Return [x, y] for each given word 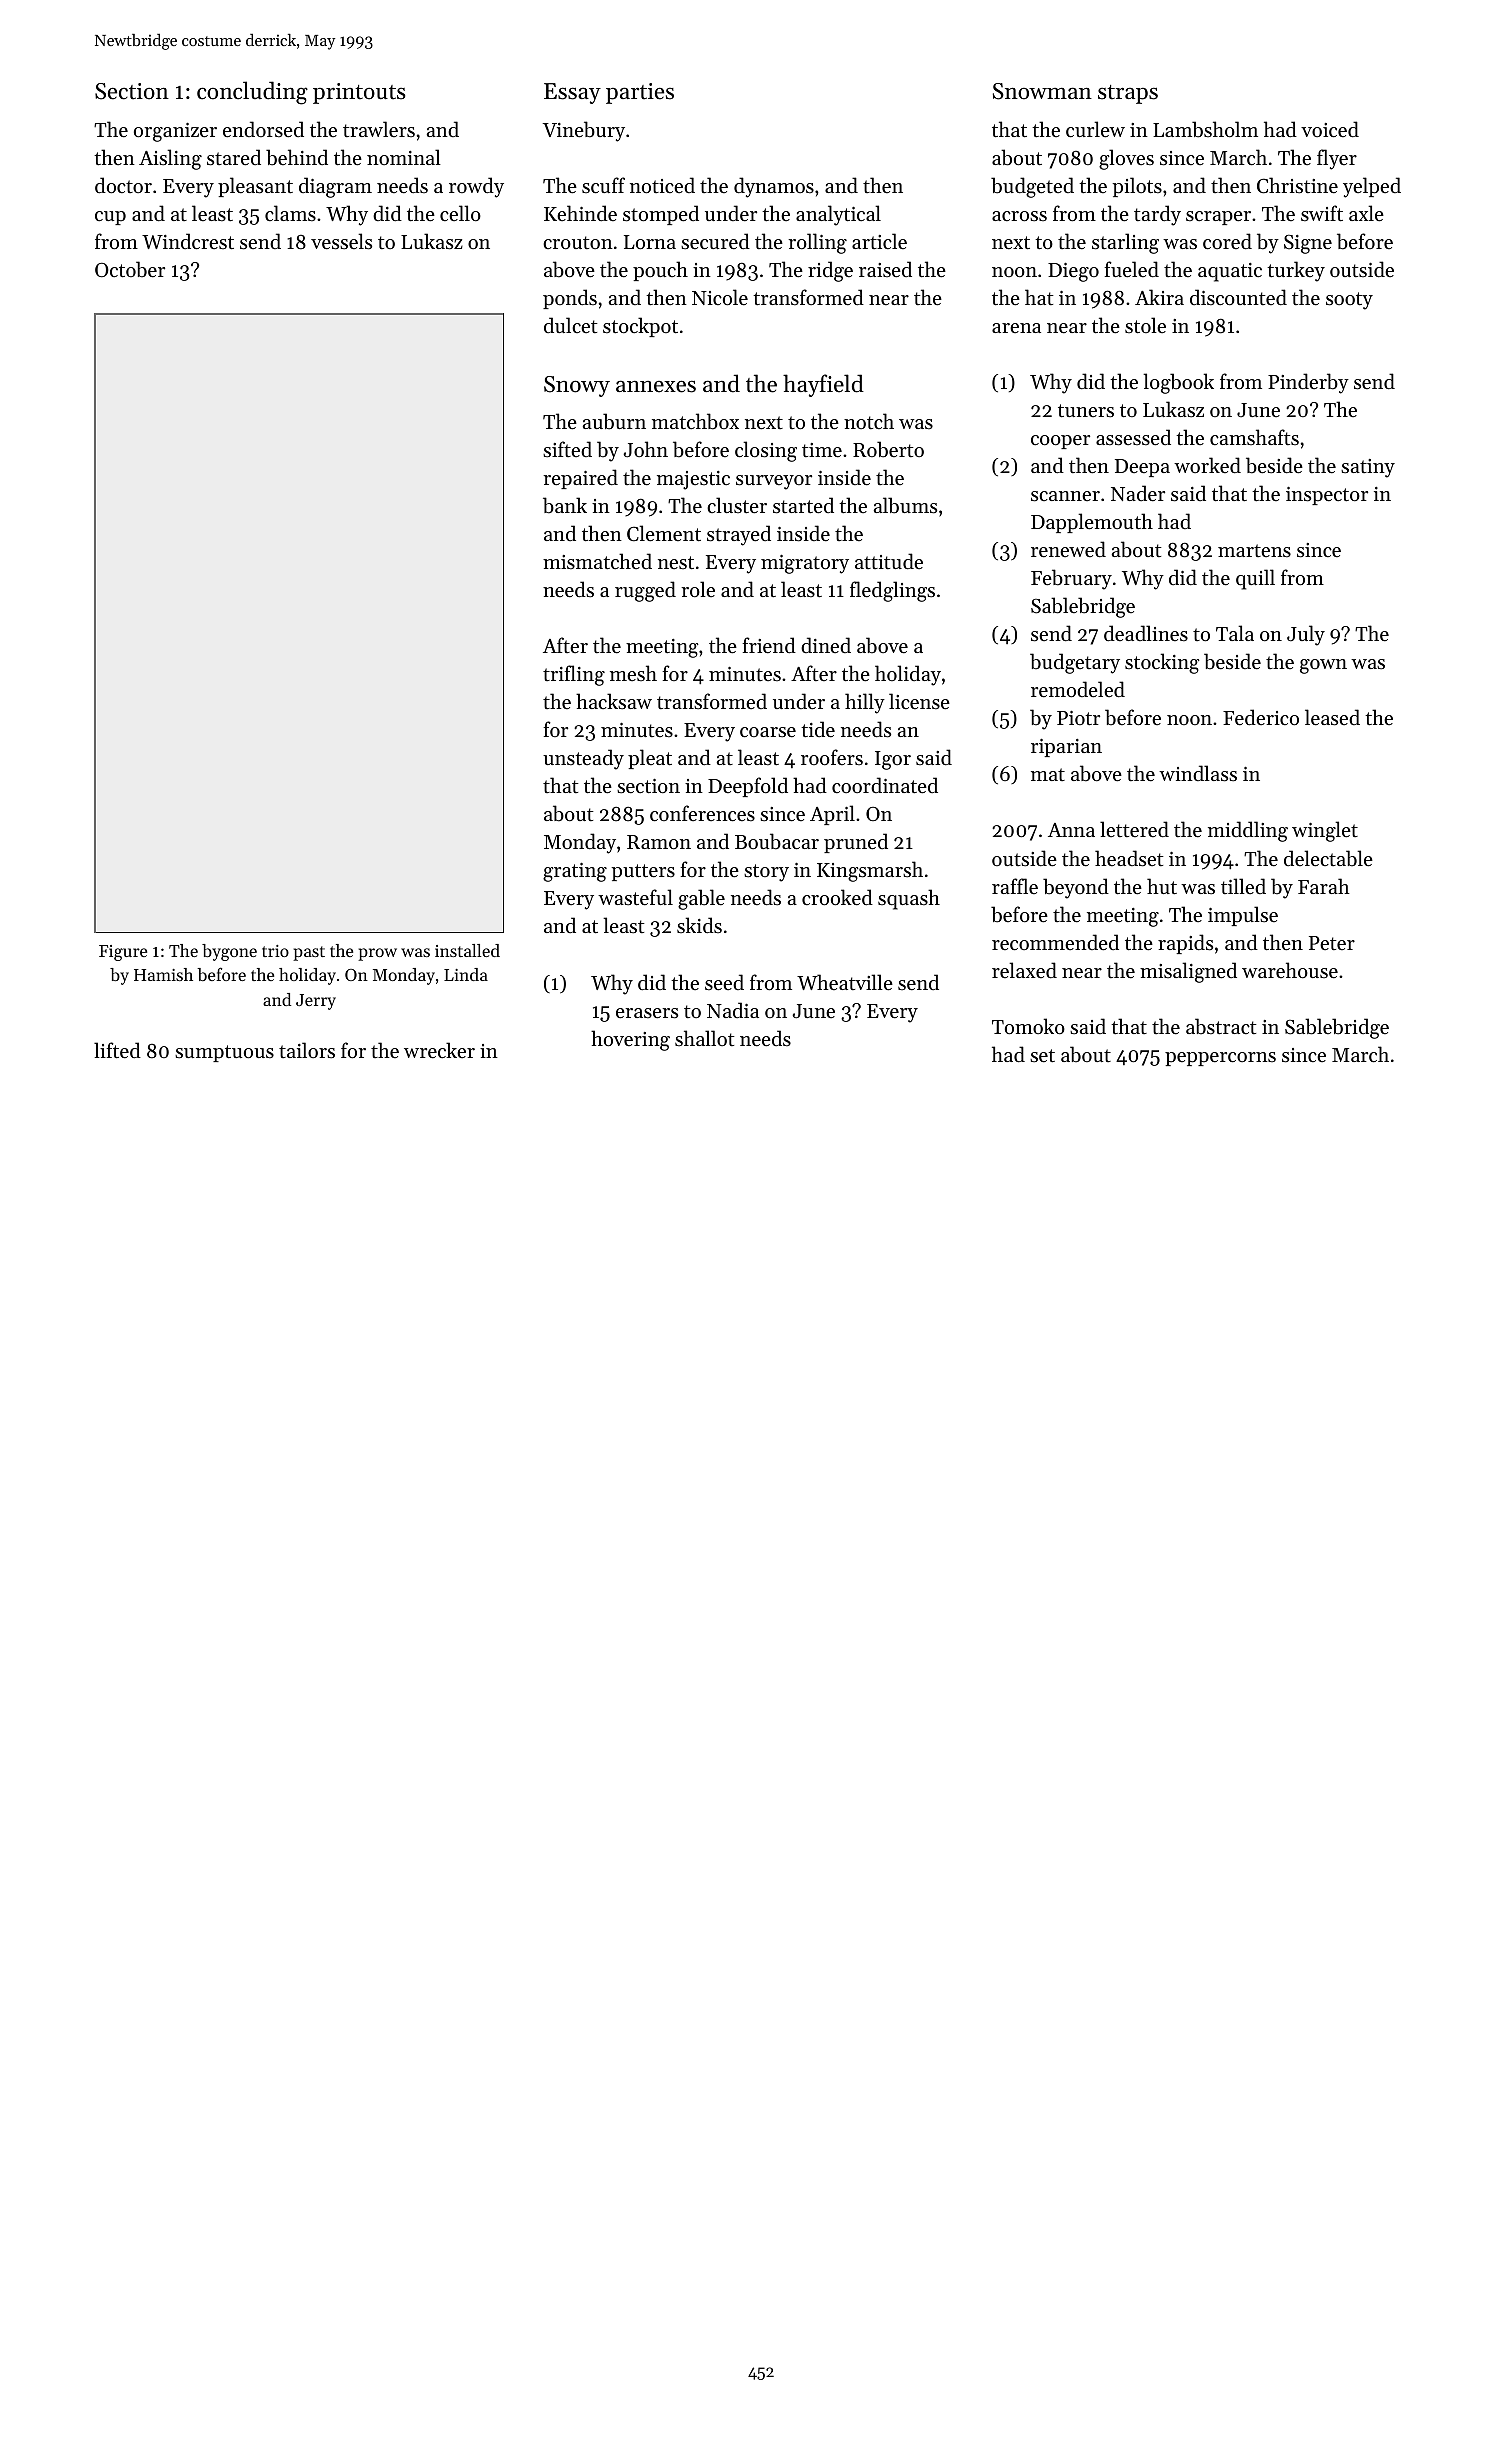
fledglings [892, 591]
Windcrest [188, 241]
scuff [603, 185]
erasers [647, 1013]
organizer [175, 132]
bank [565, 505]
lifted [117, 1050]
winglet [1325, 831]
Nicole [720, 297]
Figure [123, 953]
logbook [1178, 383]
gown [1323, 666]
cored [1227, 241]
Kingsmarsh [870, 871]
